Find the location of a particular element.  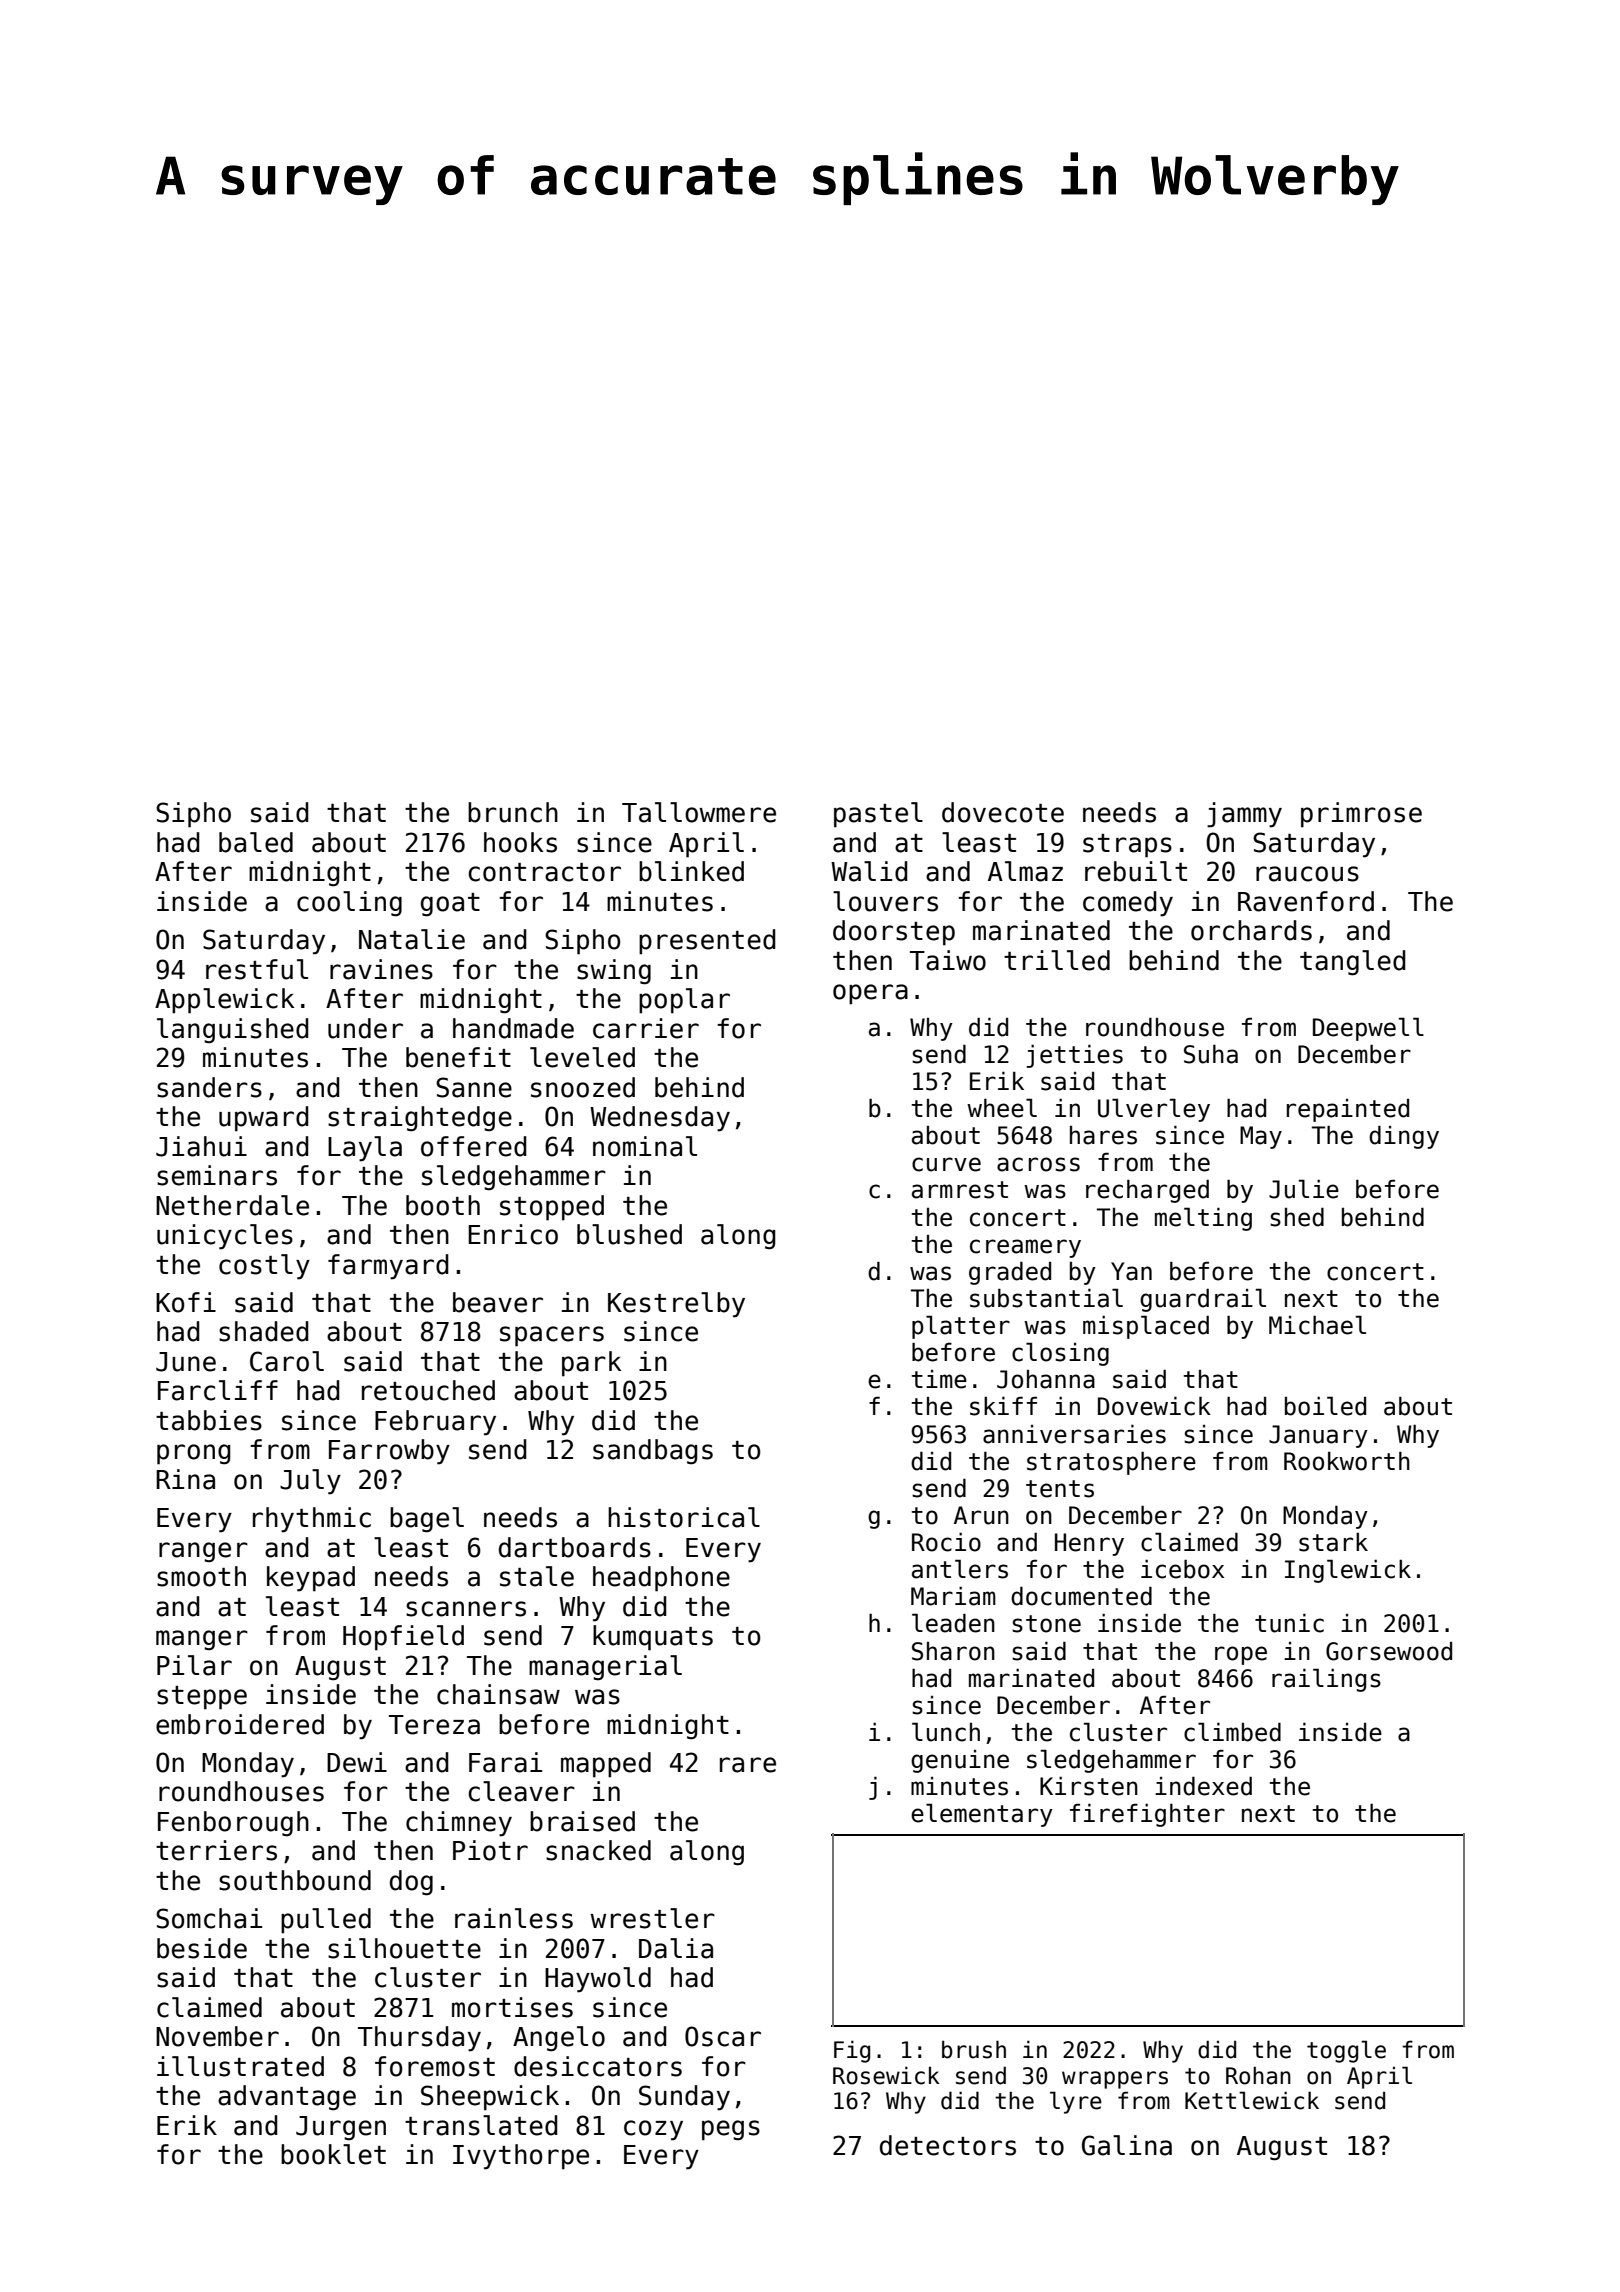

guardrail is located at coordinates (1203, 1300).
